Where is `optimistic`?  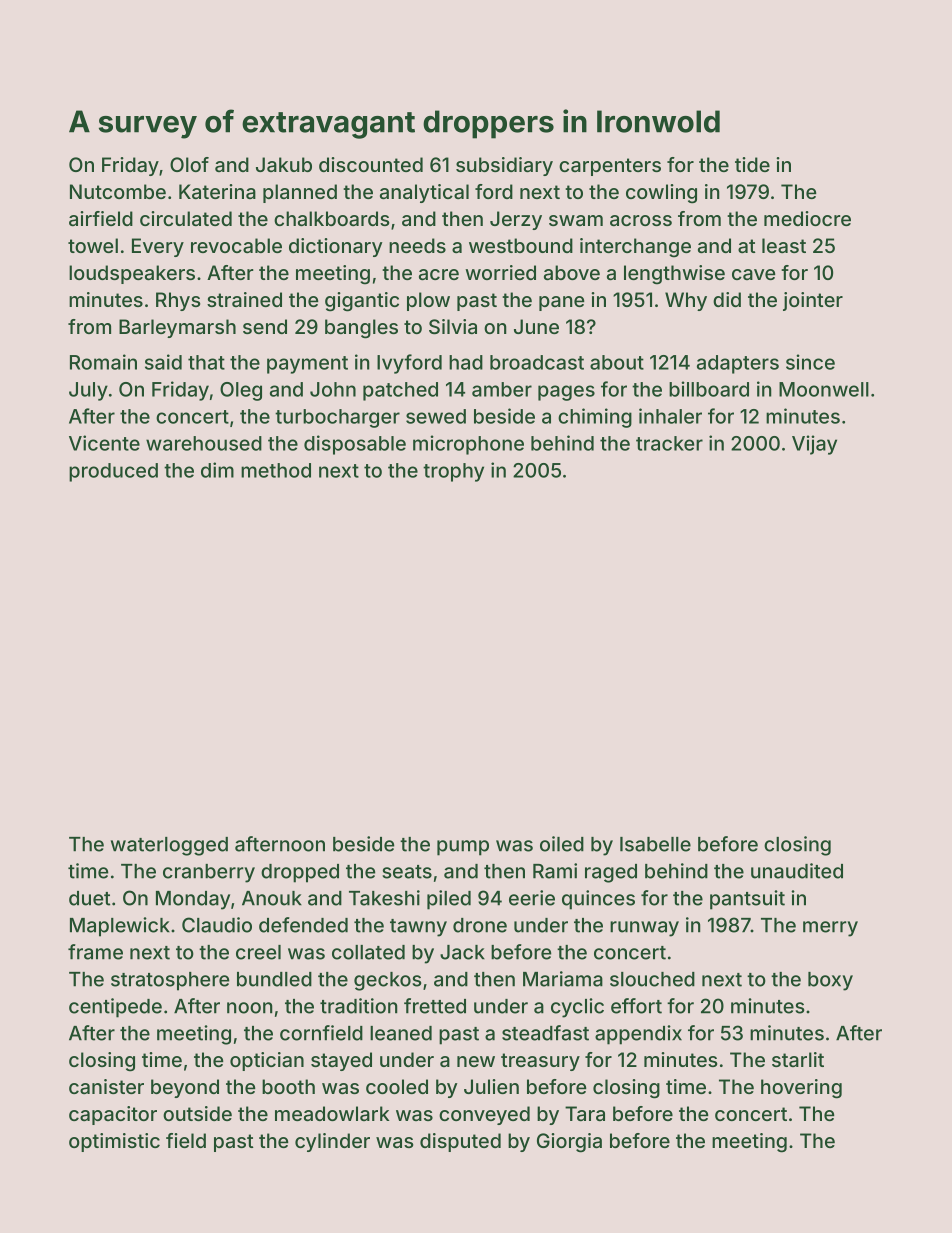 optimistic is located at coordinates (114, 1142).
